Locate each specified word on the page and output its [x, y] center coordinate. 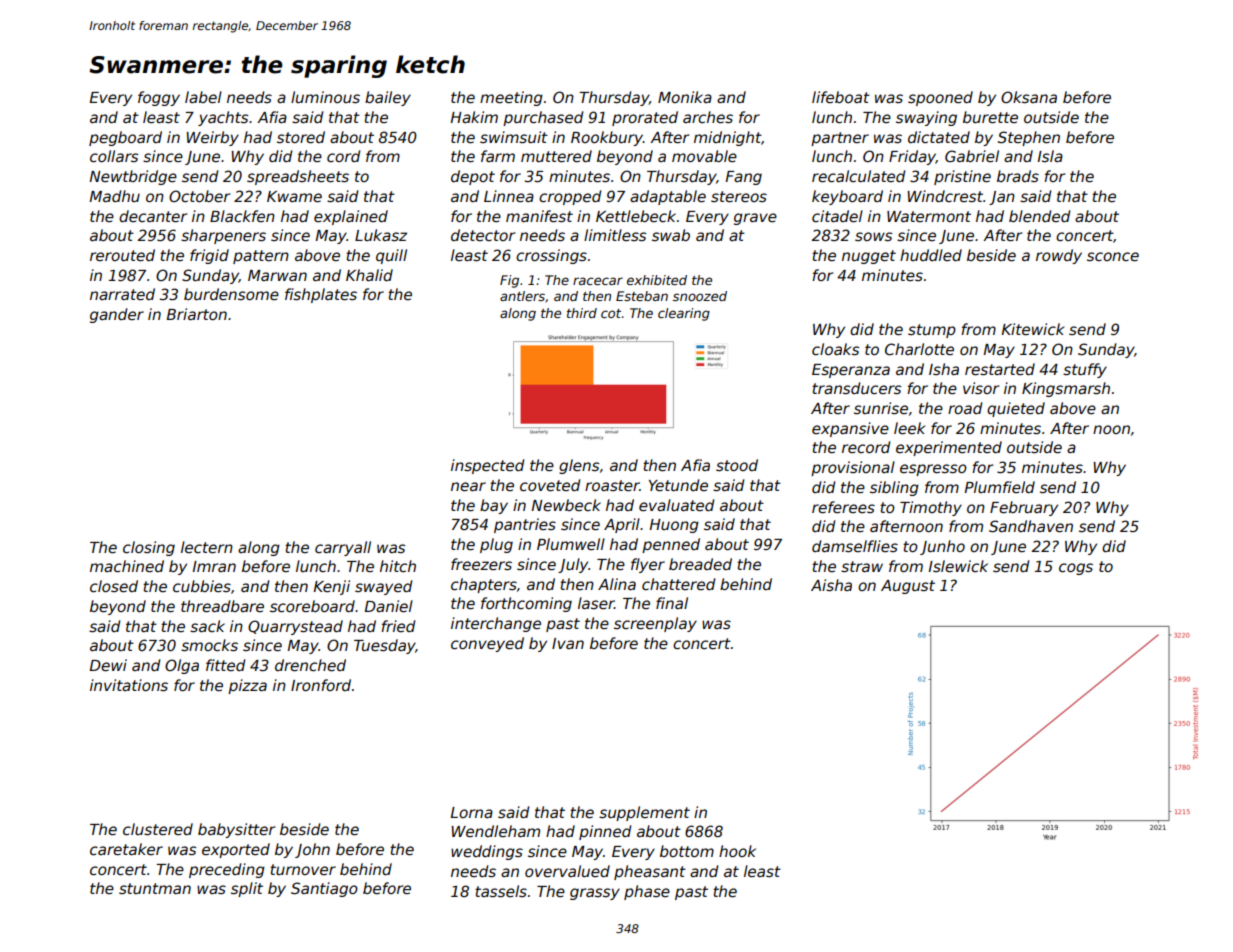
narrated [122, 294]
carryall [343, 548]
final [672, 603]
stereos [739, 196]
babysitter [236, 830]
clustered [158, 829]
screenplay [655, 624]
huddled [931, 255]
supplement [644, 813]
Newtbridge [133, 177]
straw [862, 566]
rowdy [1059, 256]
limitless [615, 235]
